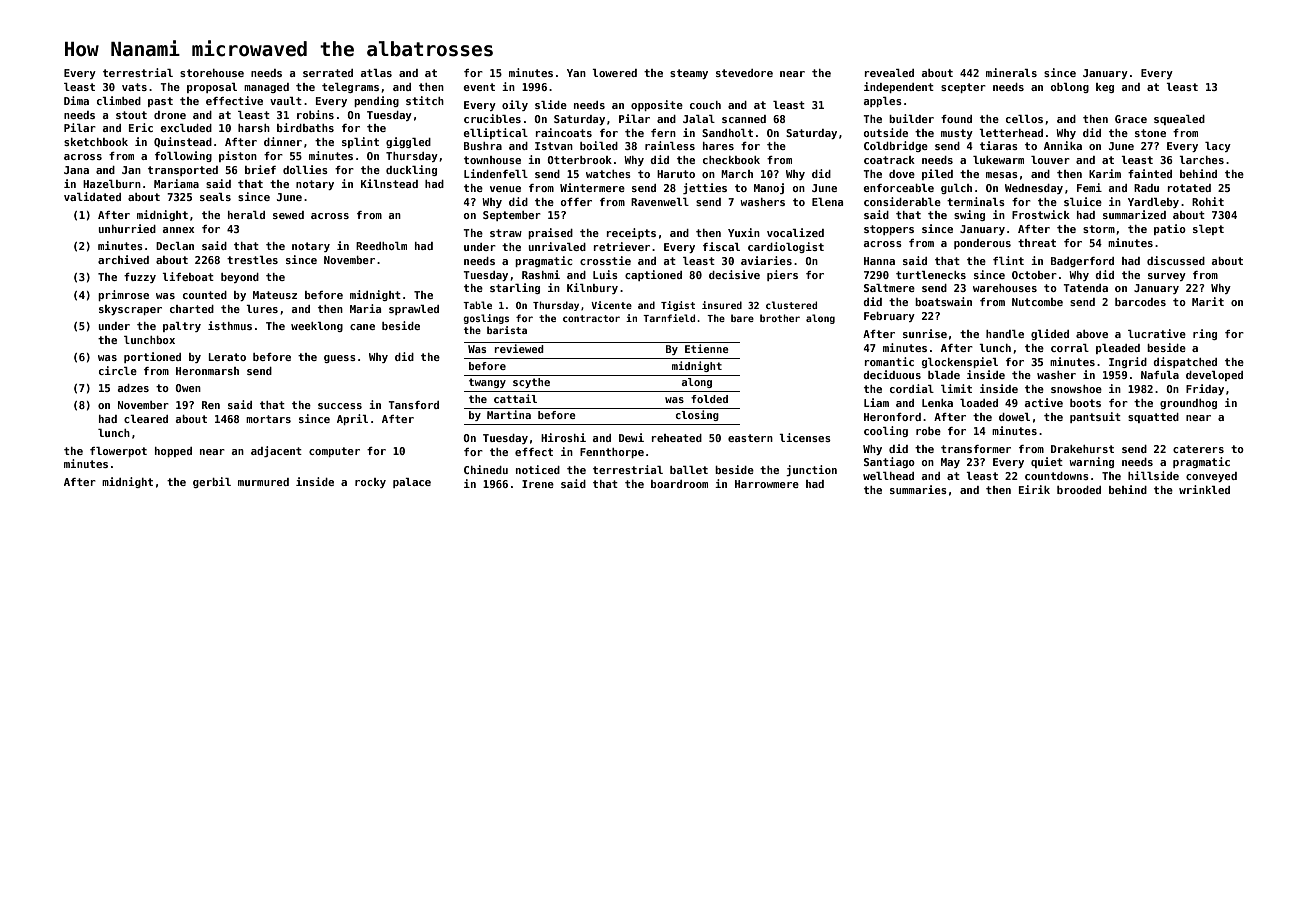 The height and width of the document is (924, 1308). I want to click on unhurried, so click(127, 228).
